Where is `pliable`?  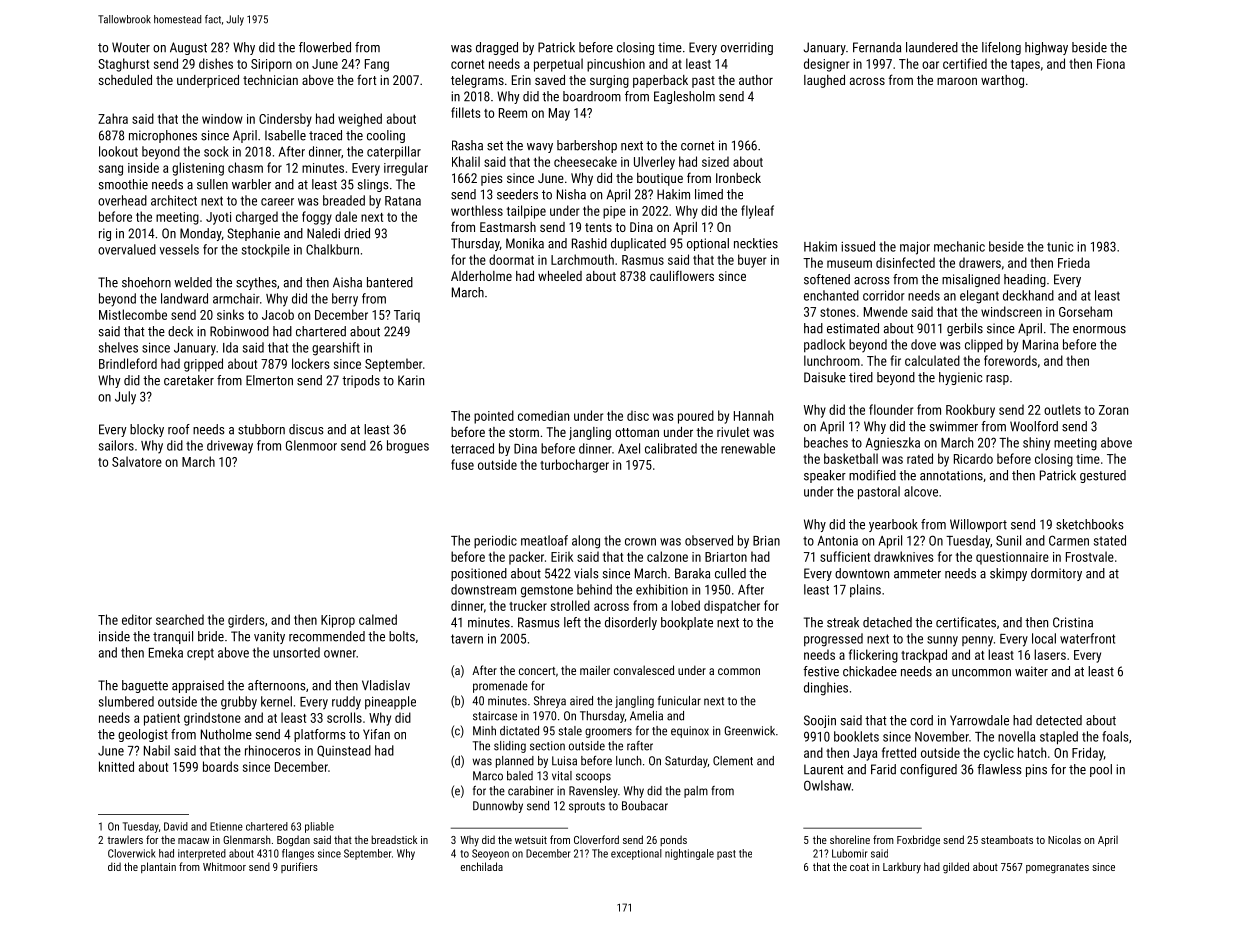 pliable is located at coordinates (319, 827).
